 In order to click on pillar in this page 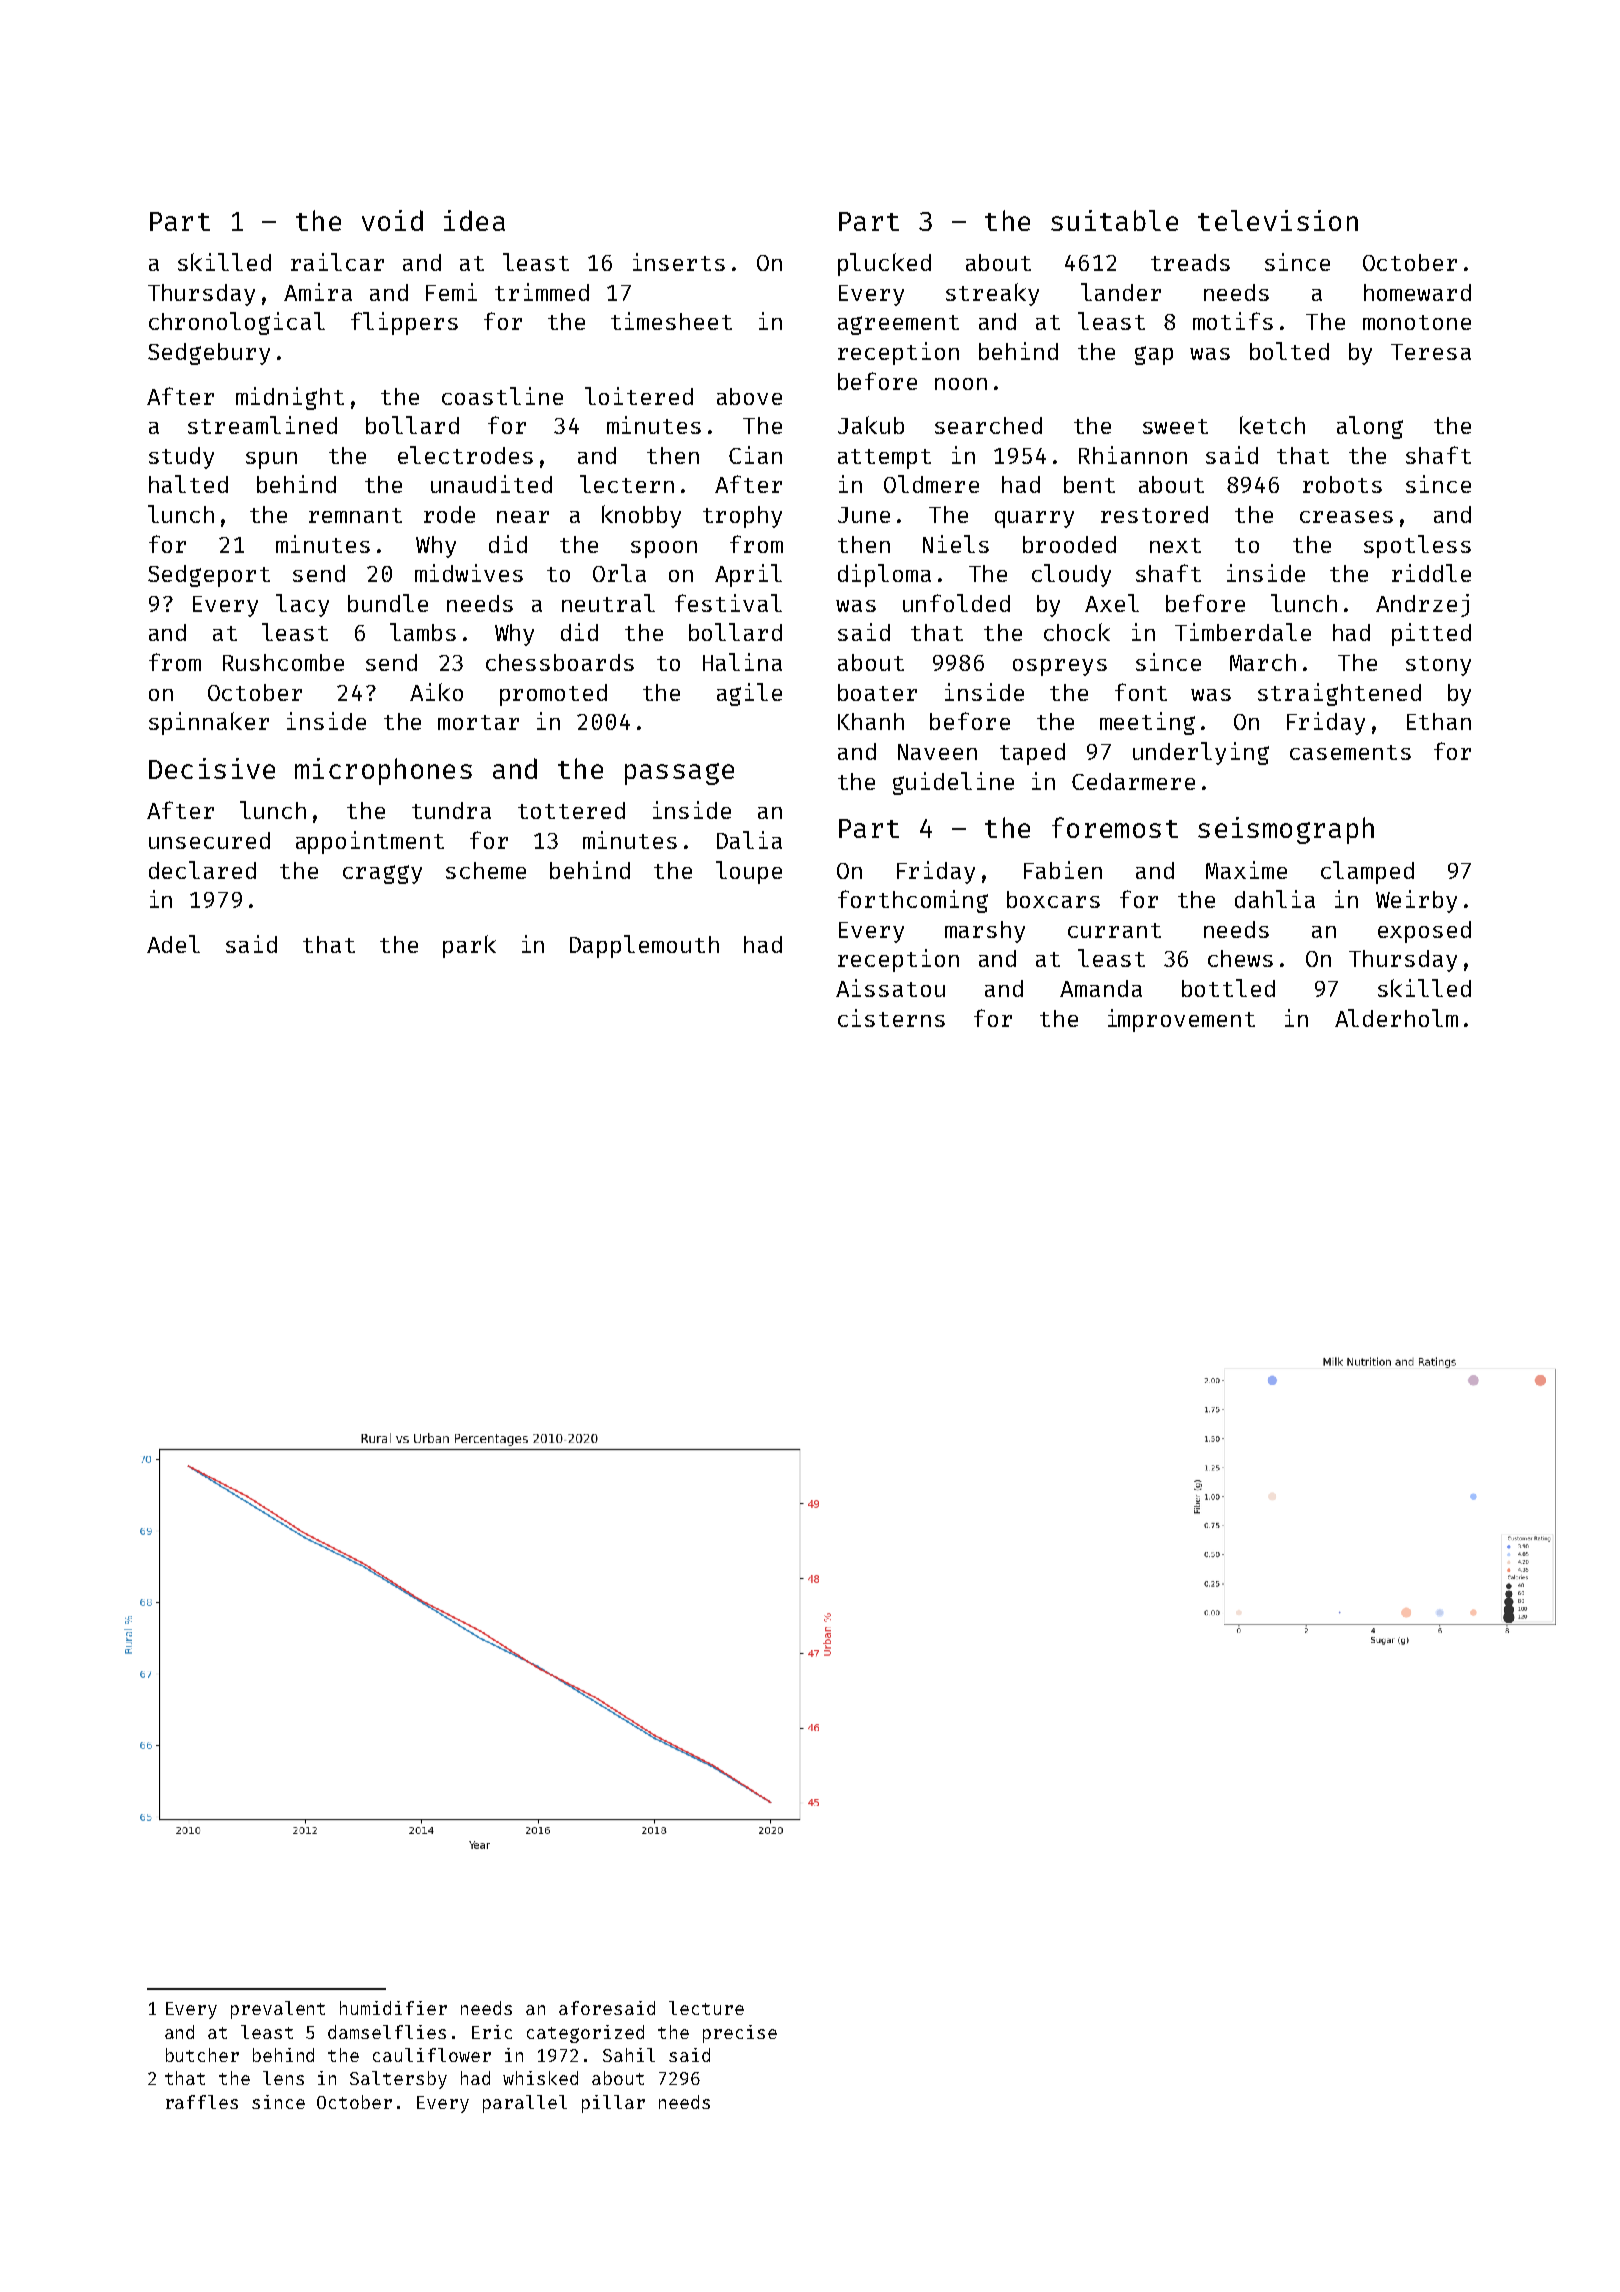, I will do `click(613, 2104)`.
